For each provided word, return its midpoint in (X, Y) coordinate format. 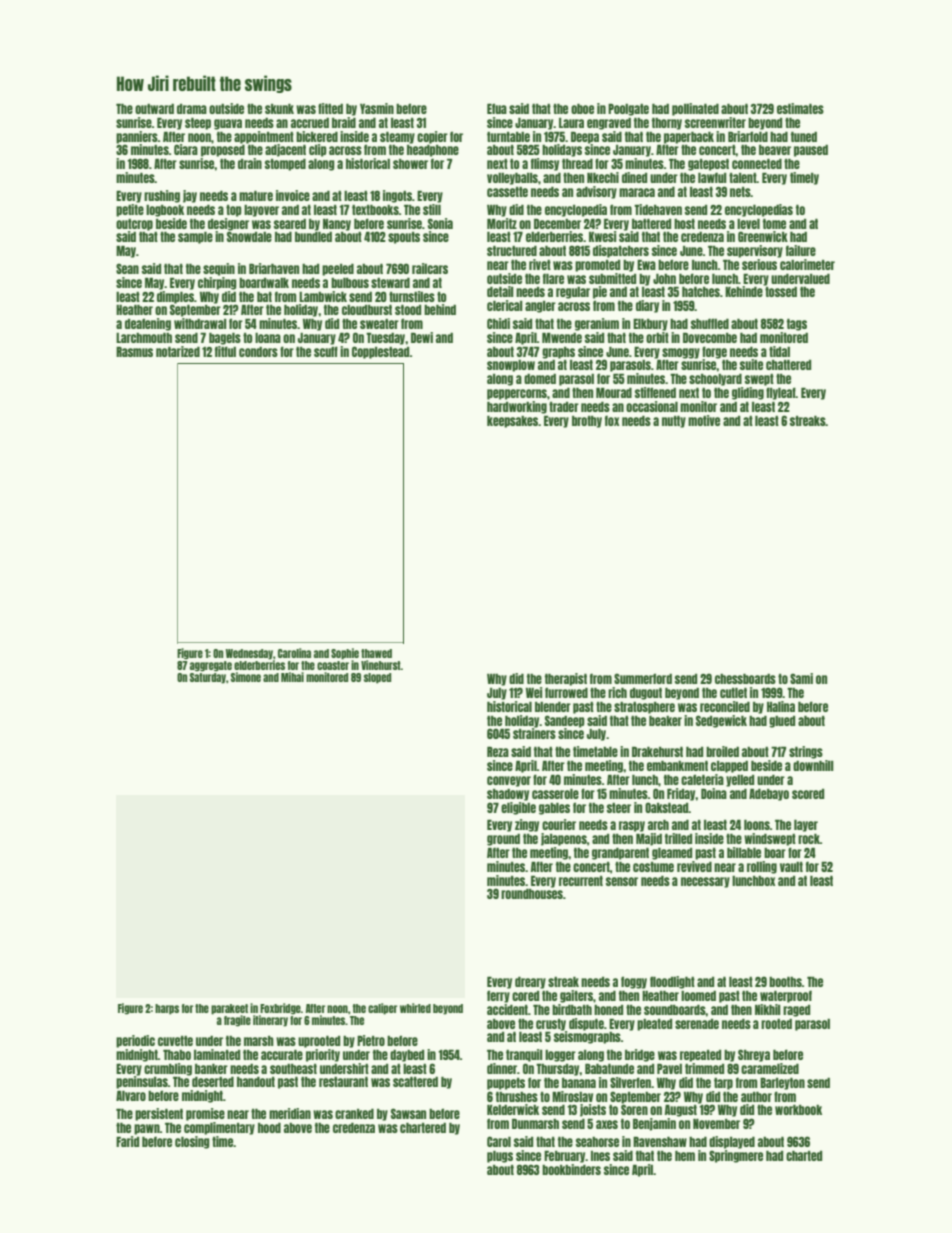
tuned (803, 136)
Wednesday (249, 654)
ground (503, 840)
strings (806, 752)
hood (269, 1127)
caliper (382, 1009)
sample (195, 237)
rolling (762, 867)
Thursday (558, 1069)
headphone (433, 150)
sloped (377, 678)
